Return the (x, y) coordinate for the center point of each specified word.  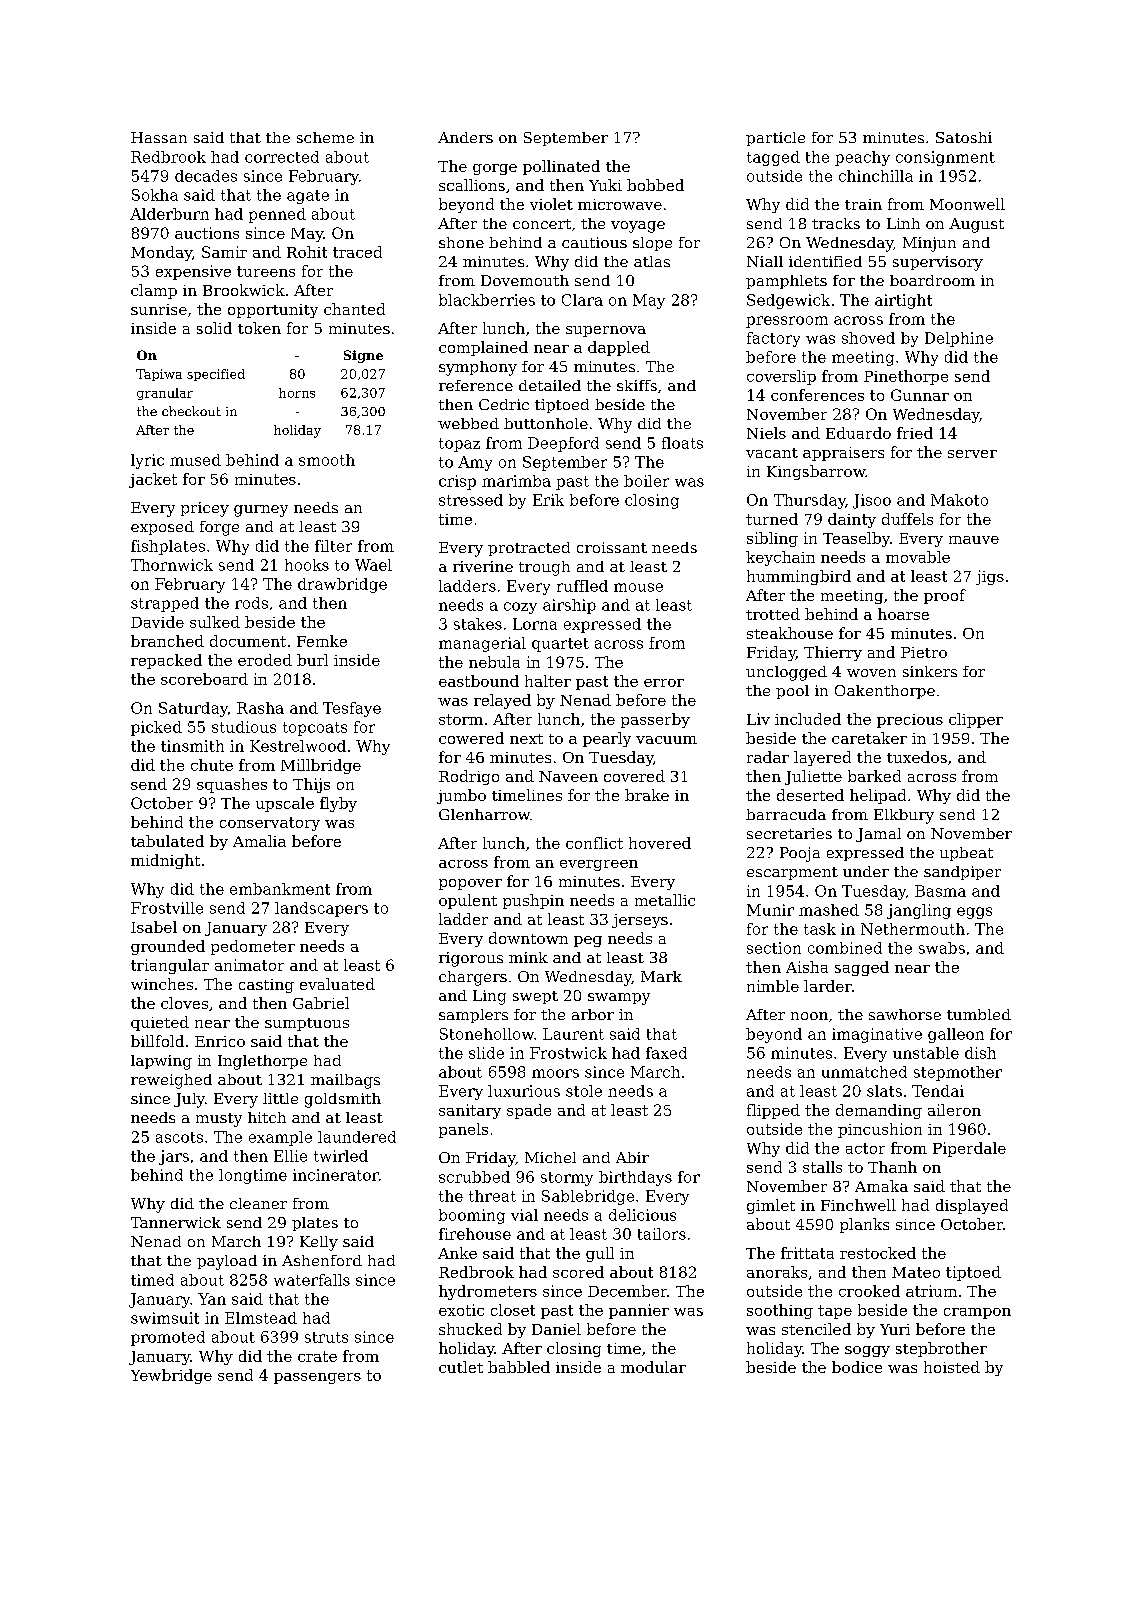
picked (156, 728)
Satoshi (964, 137)
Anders (465, 137)
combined (845, 948)
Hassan (159, 137)
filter (333, 546)
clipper (976, 720)
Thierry (833, 653)
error (664, 683)
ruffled (582, 586)
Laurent (573, 1034)
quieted (160, 1023)
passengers (317, 1378)
